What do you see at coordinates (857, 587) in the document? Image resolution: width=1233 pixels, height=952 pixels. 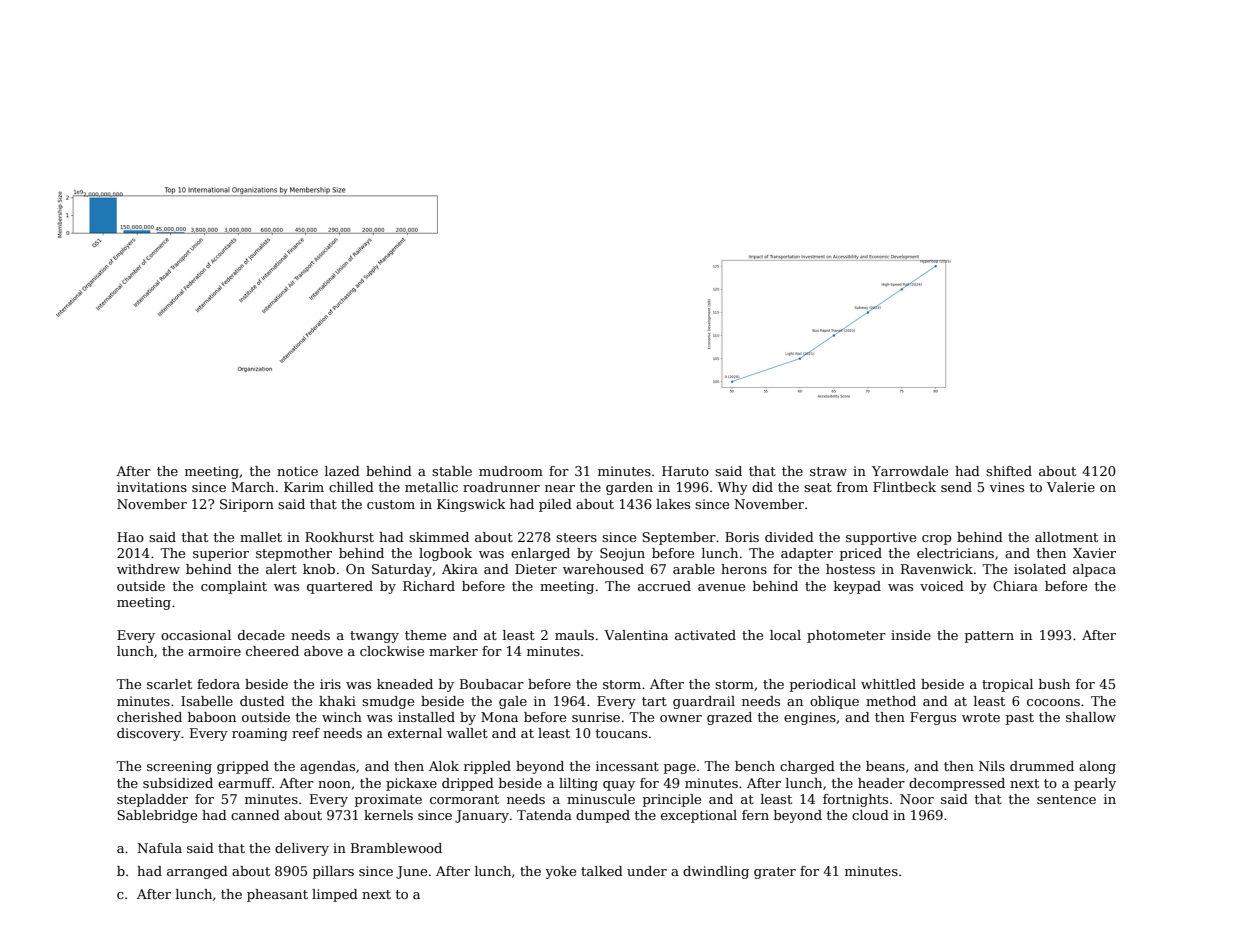 I see `keypad` at bounding box center [857, 587].
